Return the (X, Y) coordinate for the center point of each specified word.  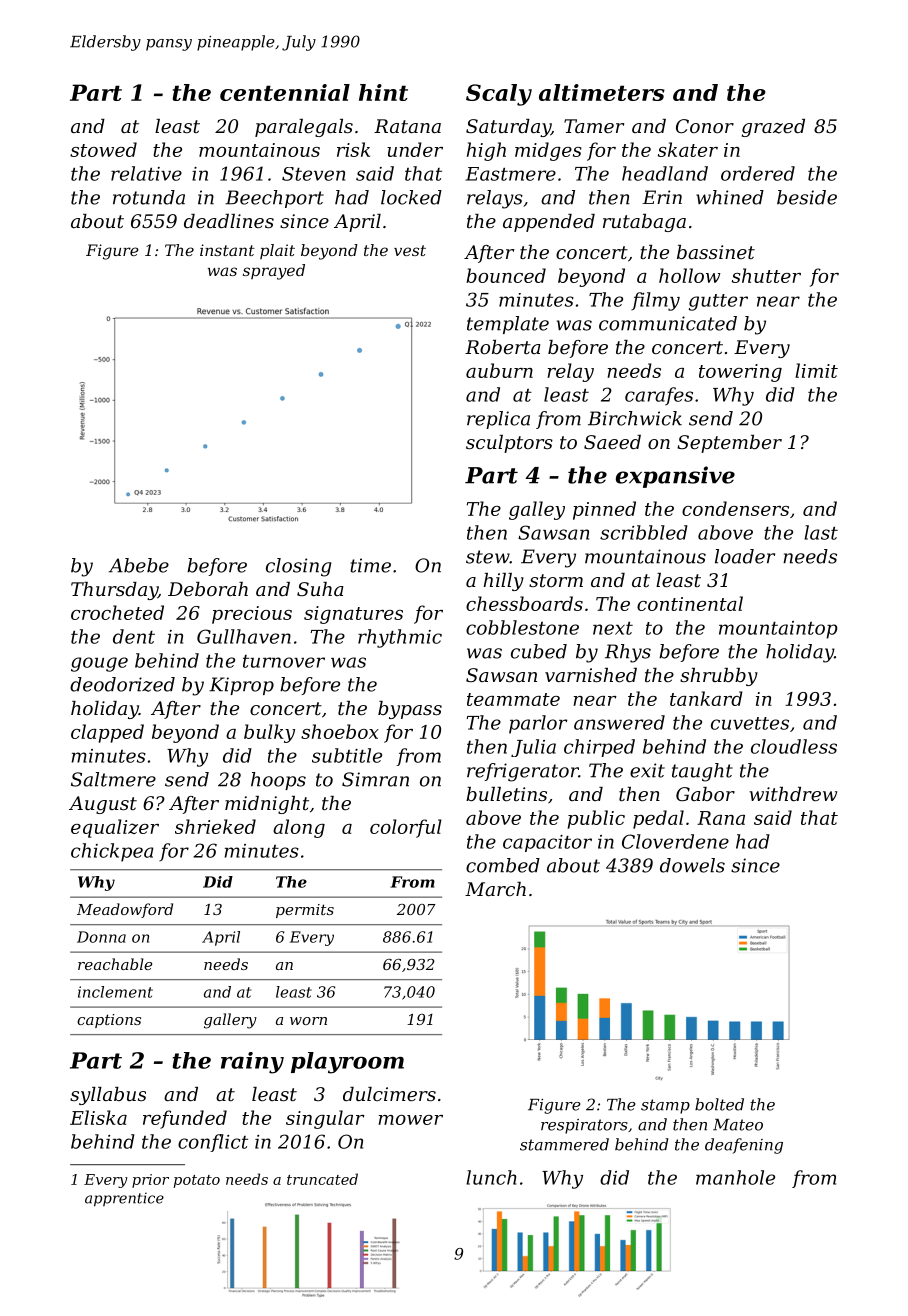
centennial (285, 92)
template (508, 325)
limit (816, 370)
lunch (491, 1177)
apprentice (124, 1200)
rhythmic (400, 638)
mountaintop (778, 630)
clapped (107, 733)
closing (298, 567)
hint (383, 92)
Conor (705, 126)
